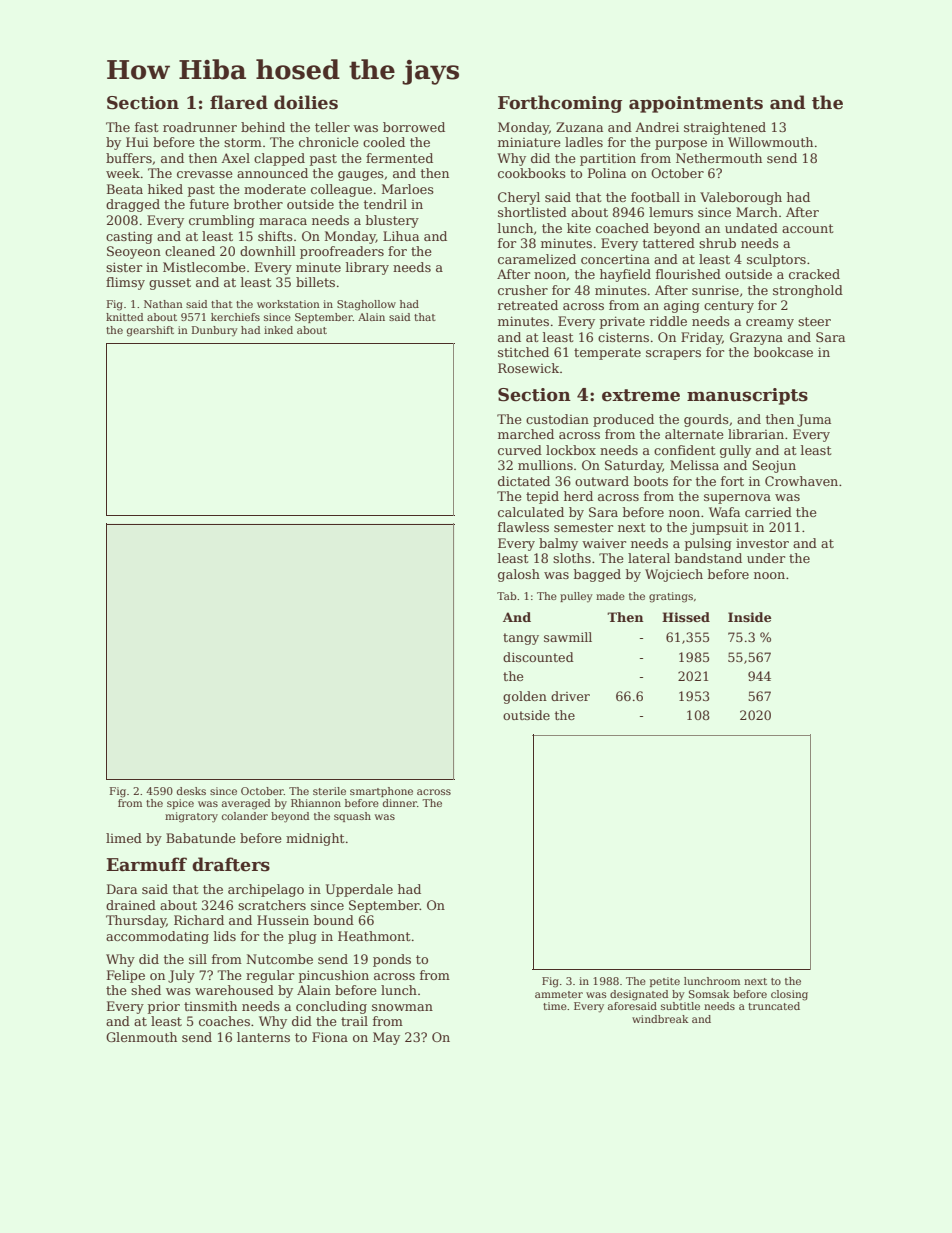 The image size is (952, 1233). Describe the element at coordinates (660, 1019) in the screenshot. I see `windbreak` at that location.
